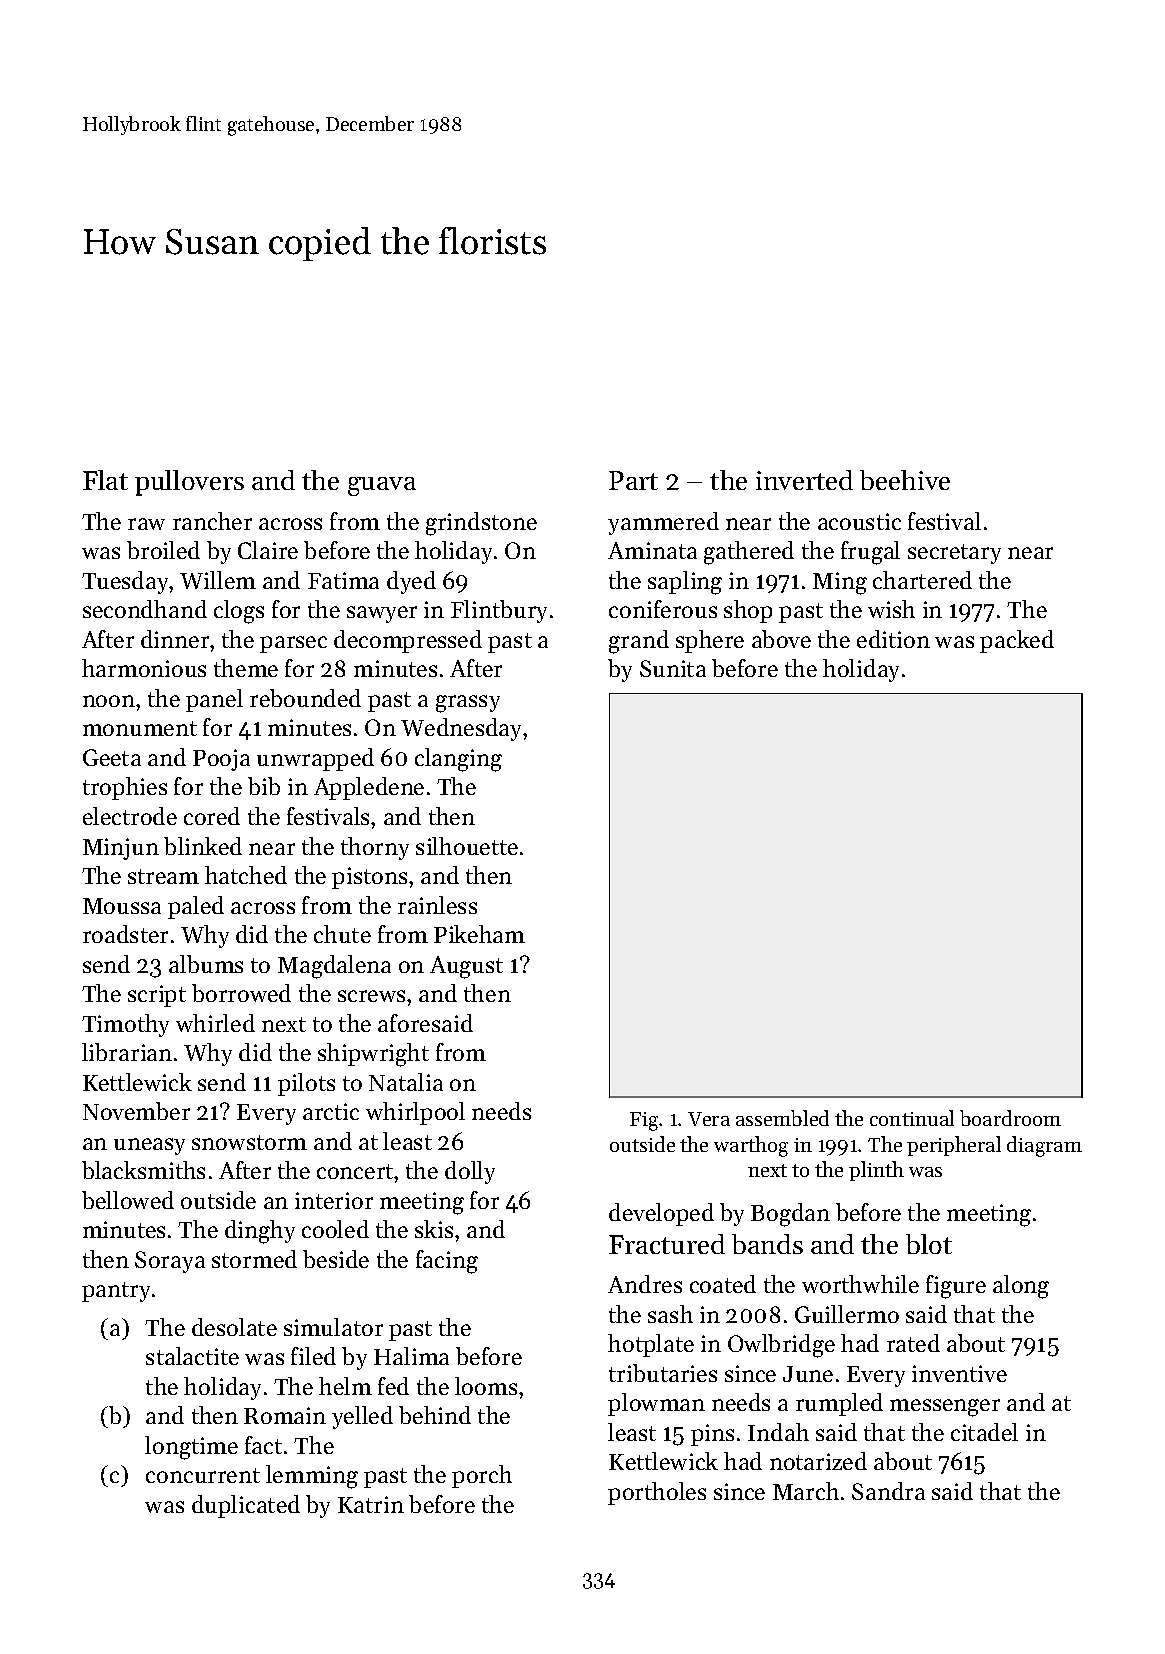  I want to click on continual, so click(912, 1118).
